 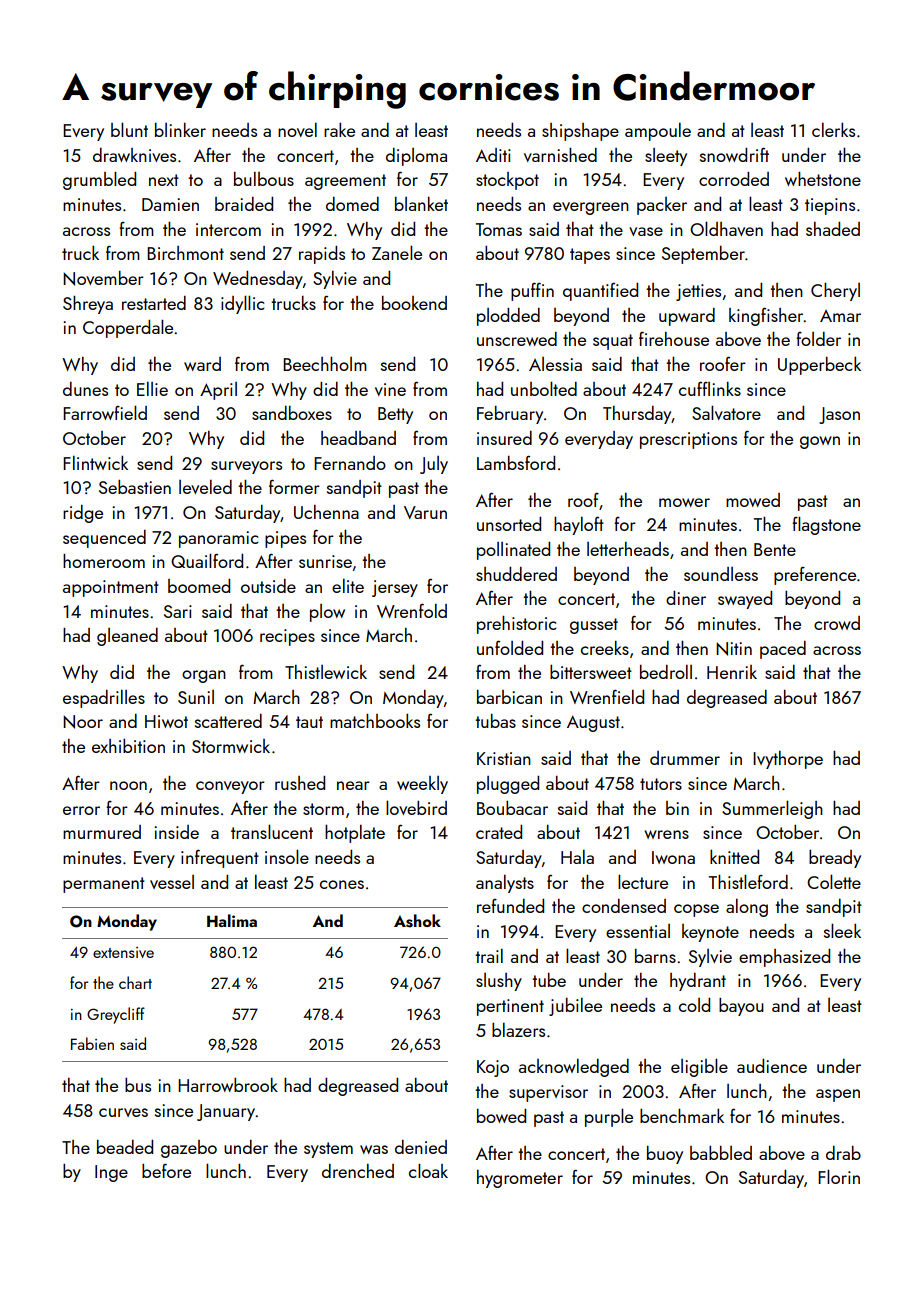 I want to click on dunes, so click(x=85, y=389).
